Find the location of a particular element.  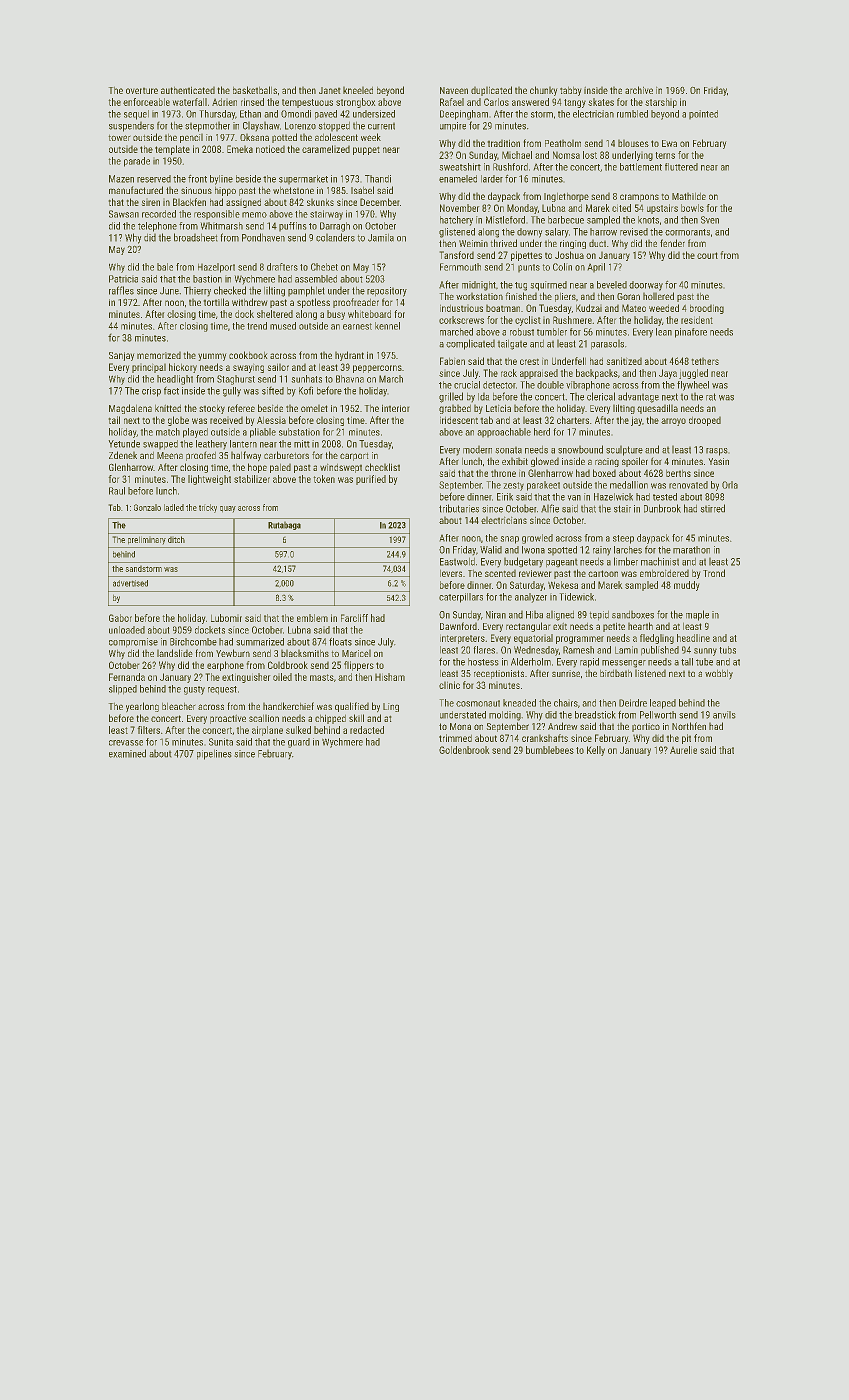

battlement is located at coordinates (641, 167).
